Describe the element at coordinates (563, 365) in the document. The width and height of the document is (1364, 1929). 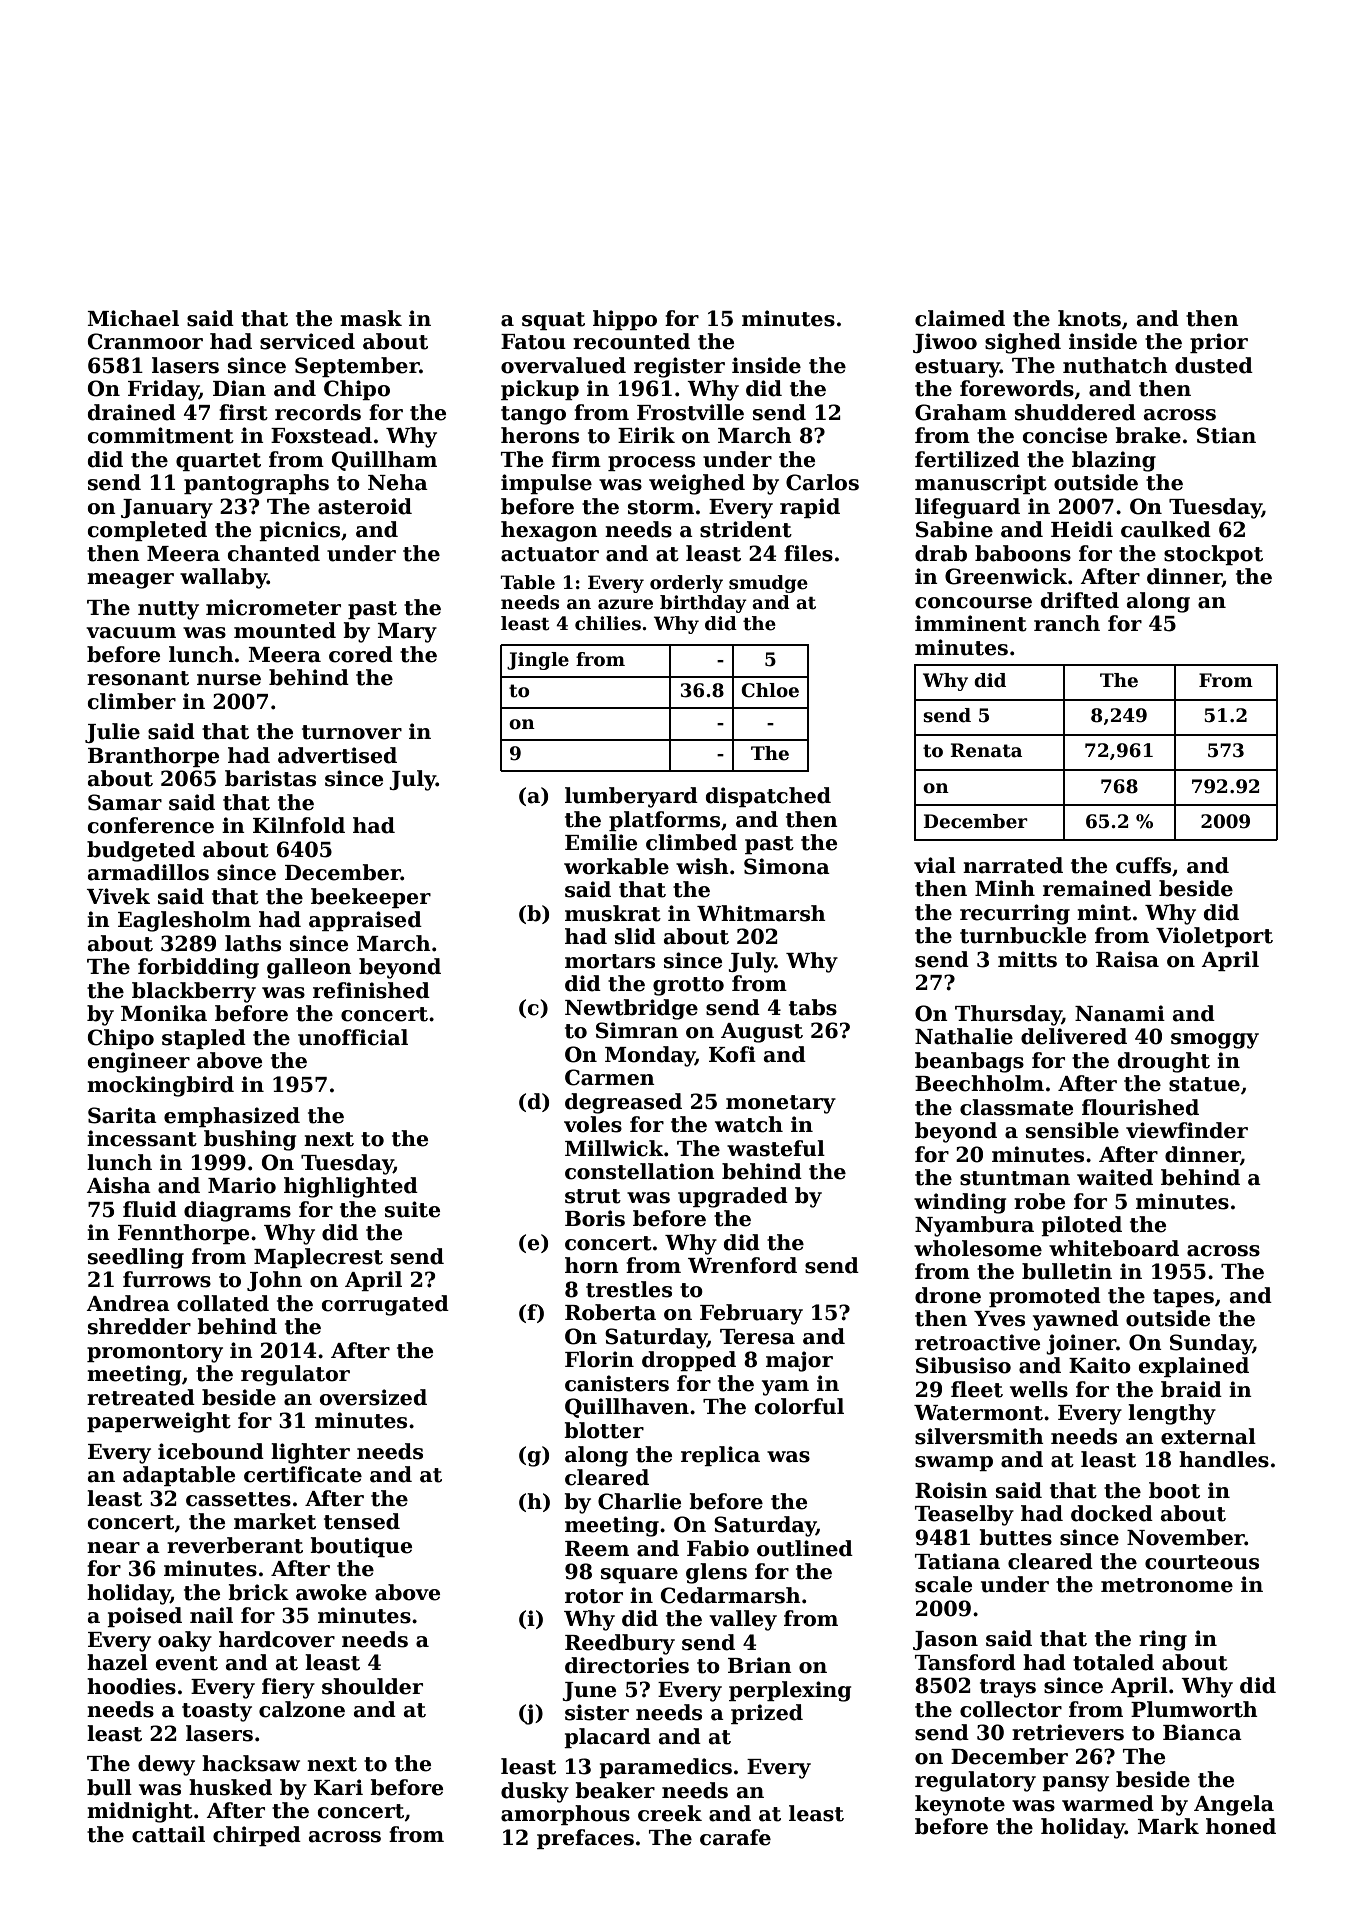
I see `overvalued` at that location.
